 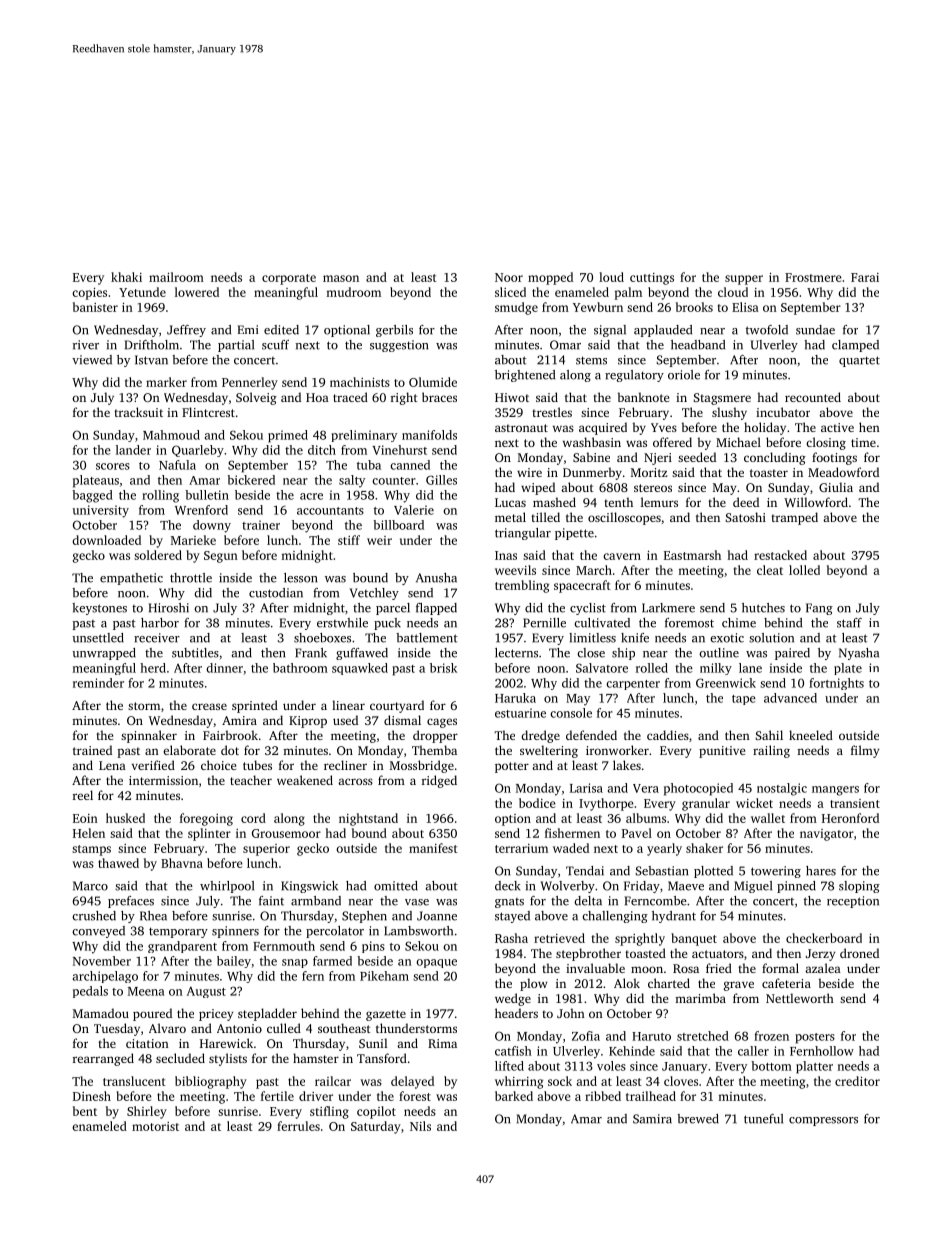 What do you see at coordinates (353, 292) in the image?
I see `mudroom` at bounding box center [353, 292].
